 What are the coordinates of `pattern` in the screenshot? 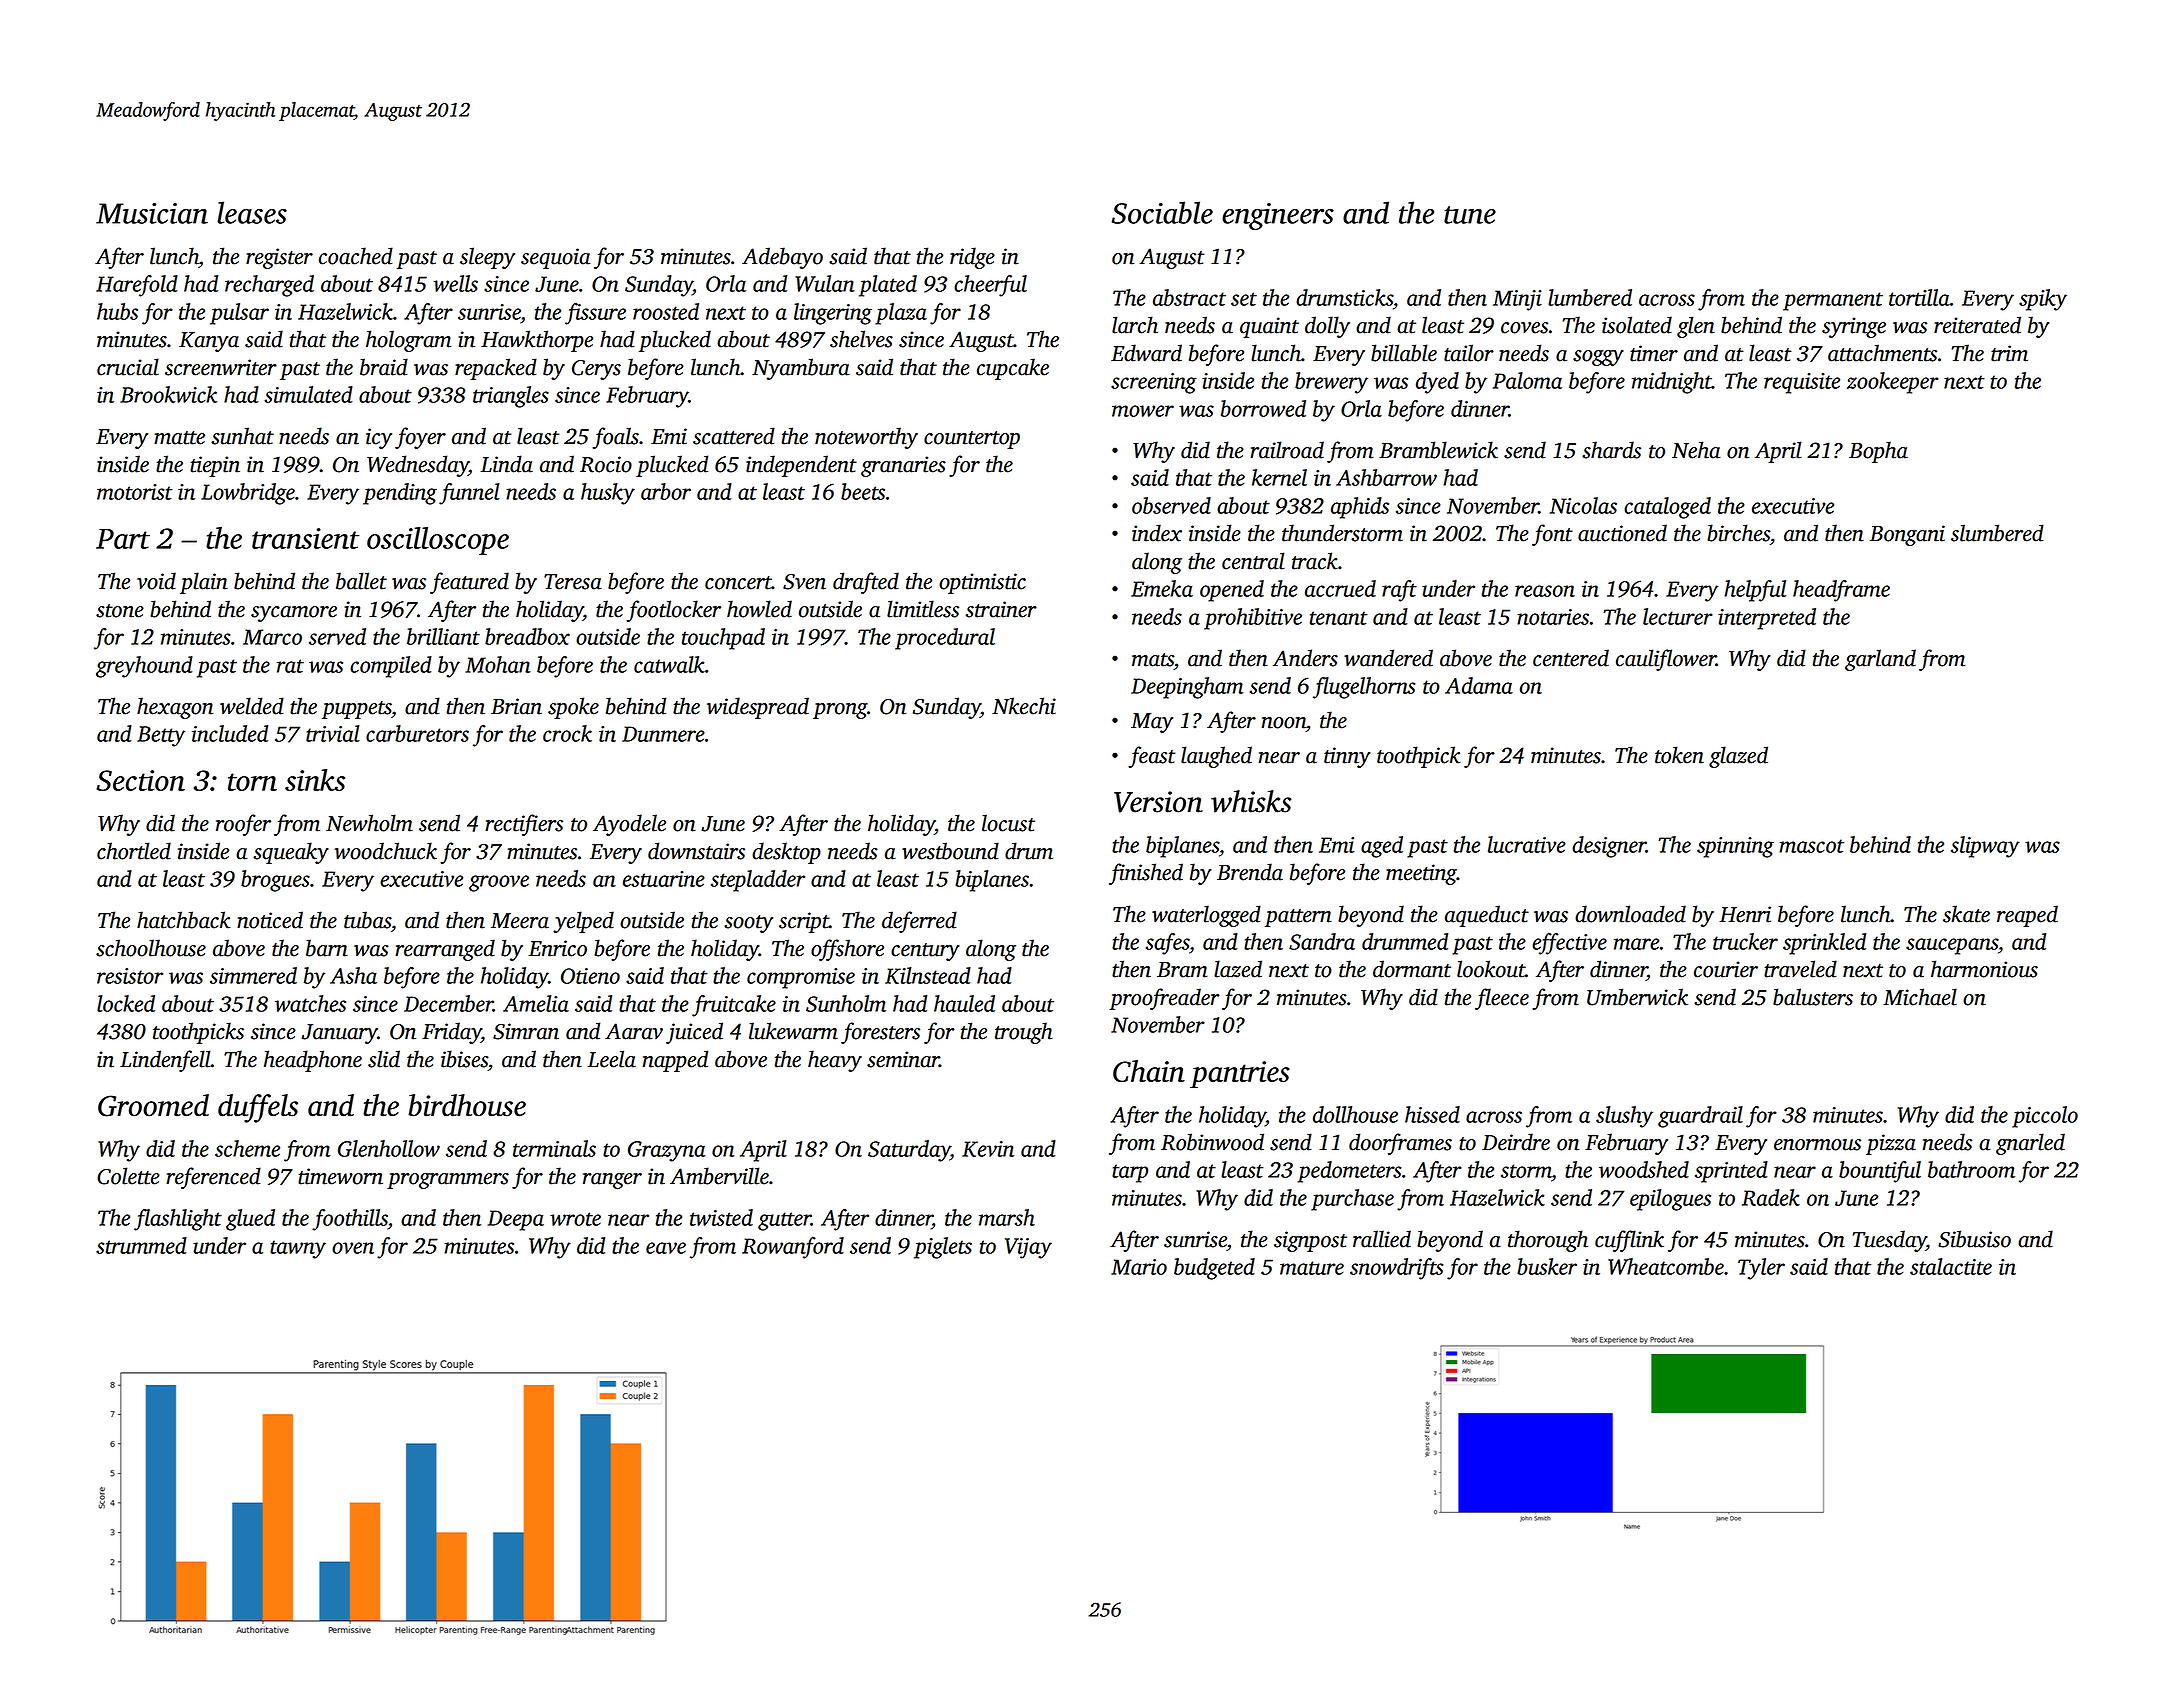 It's located at (1298, 918).
